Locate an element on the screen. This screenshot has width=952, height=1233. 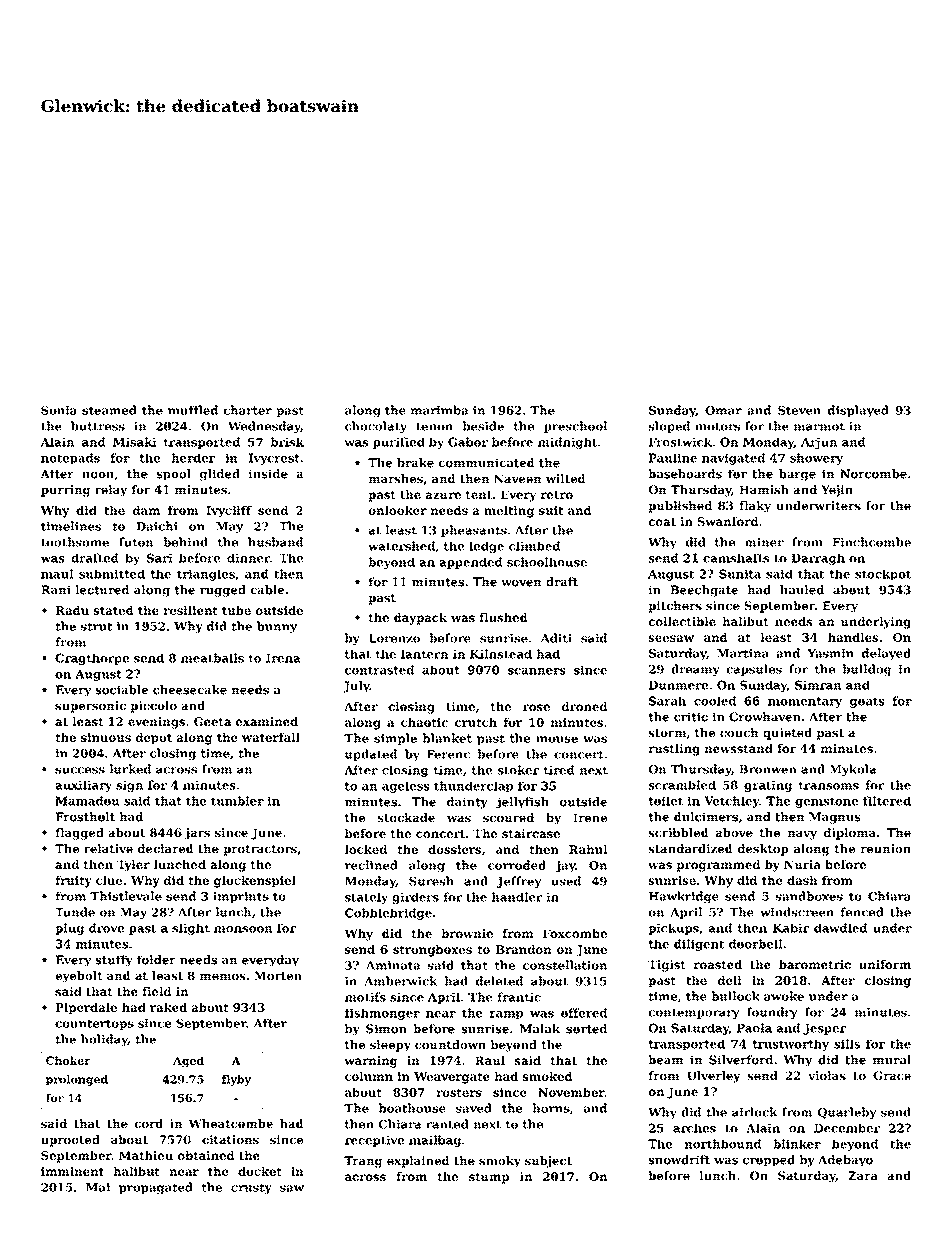
Trang is located at coordinates (363, 1162).
